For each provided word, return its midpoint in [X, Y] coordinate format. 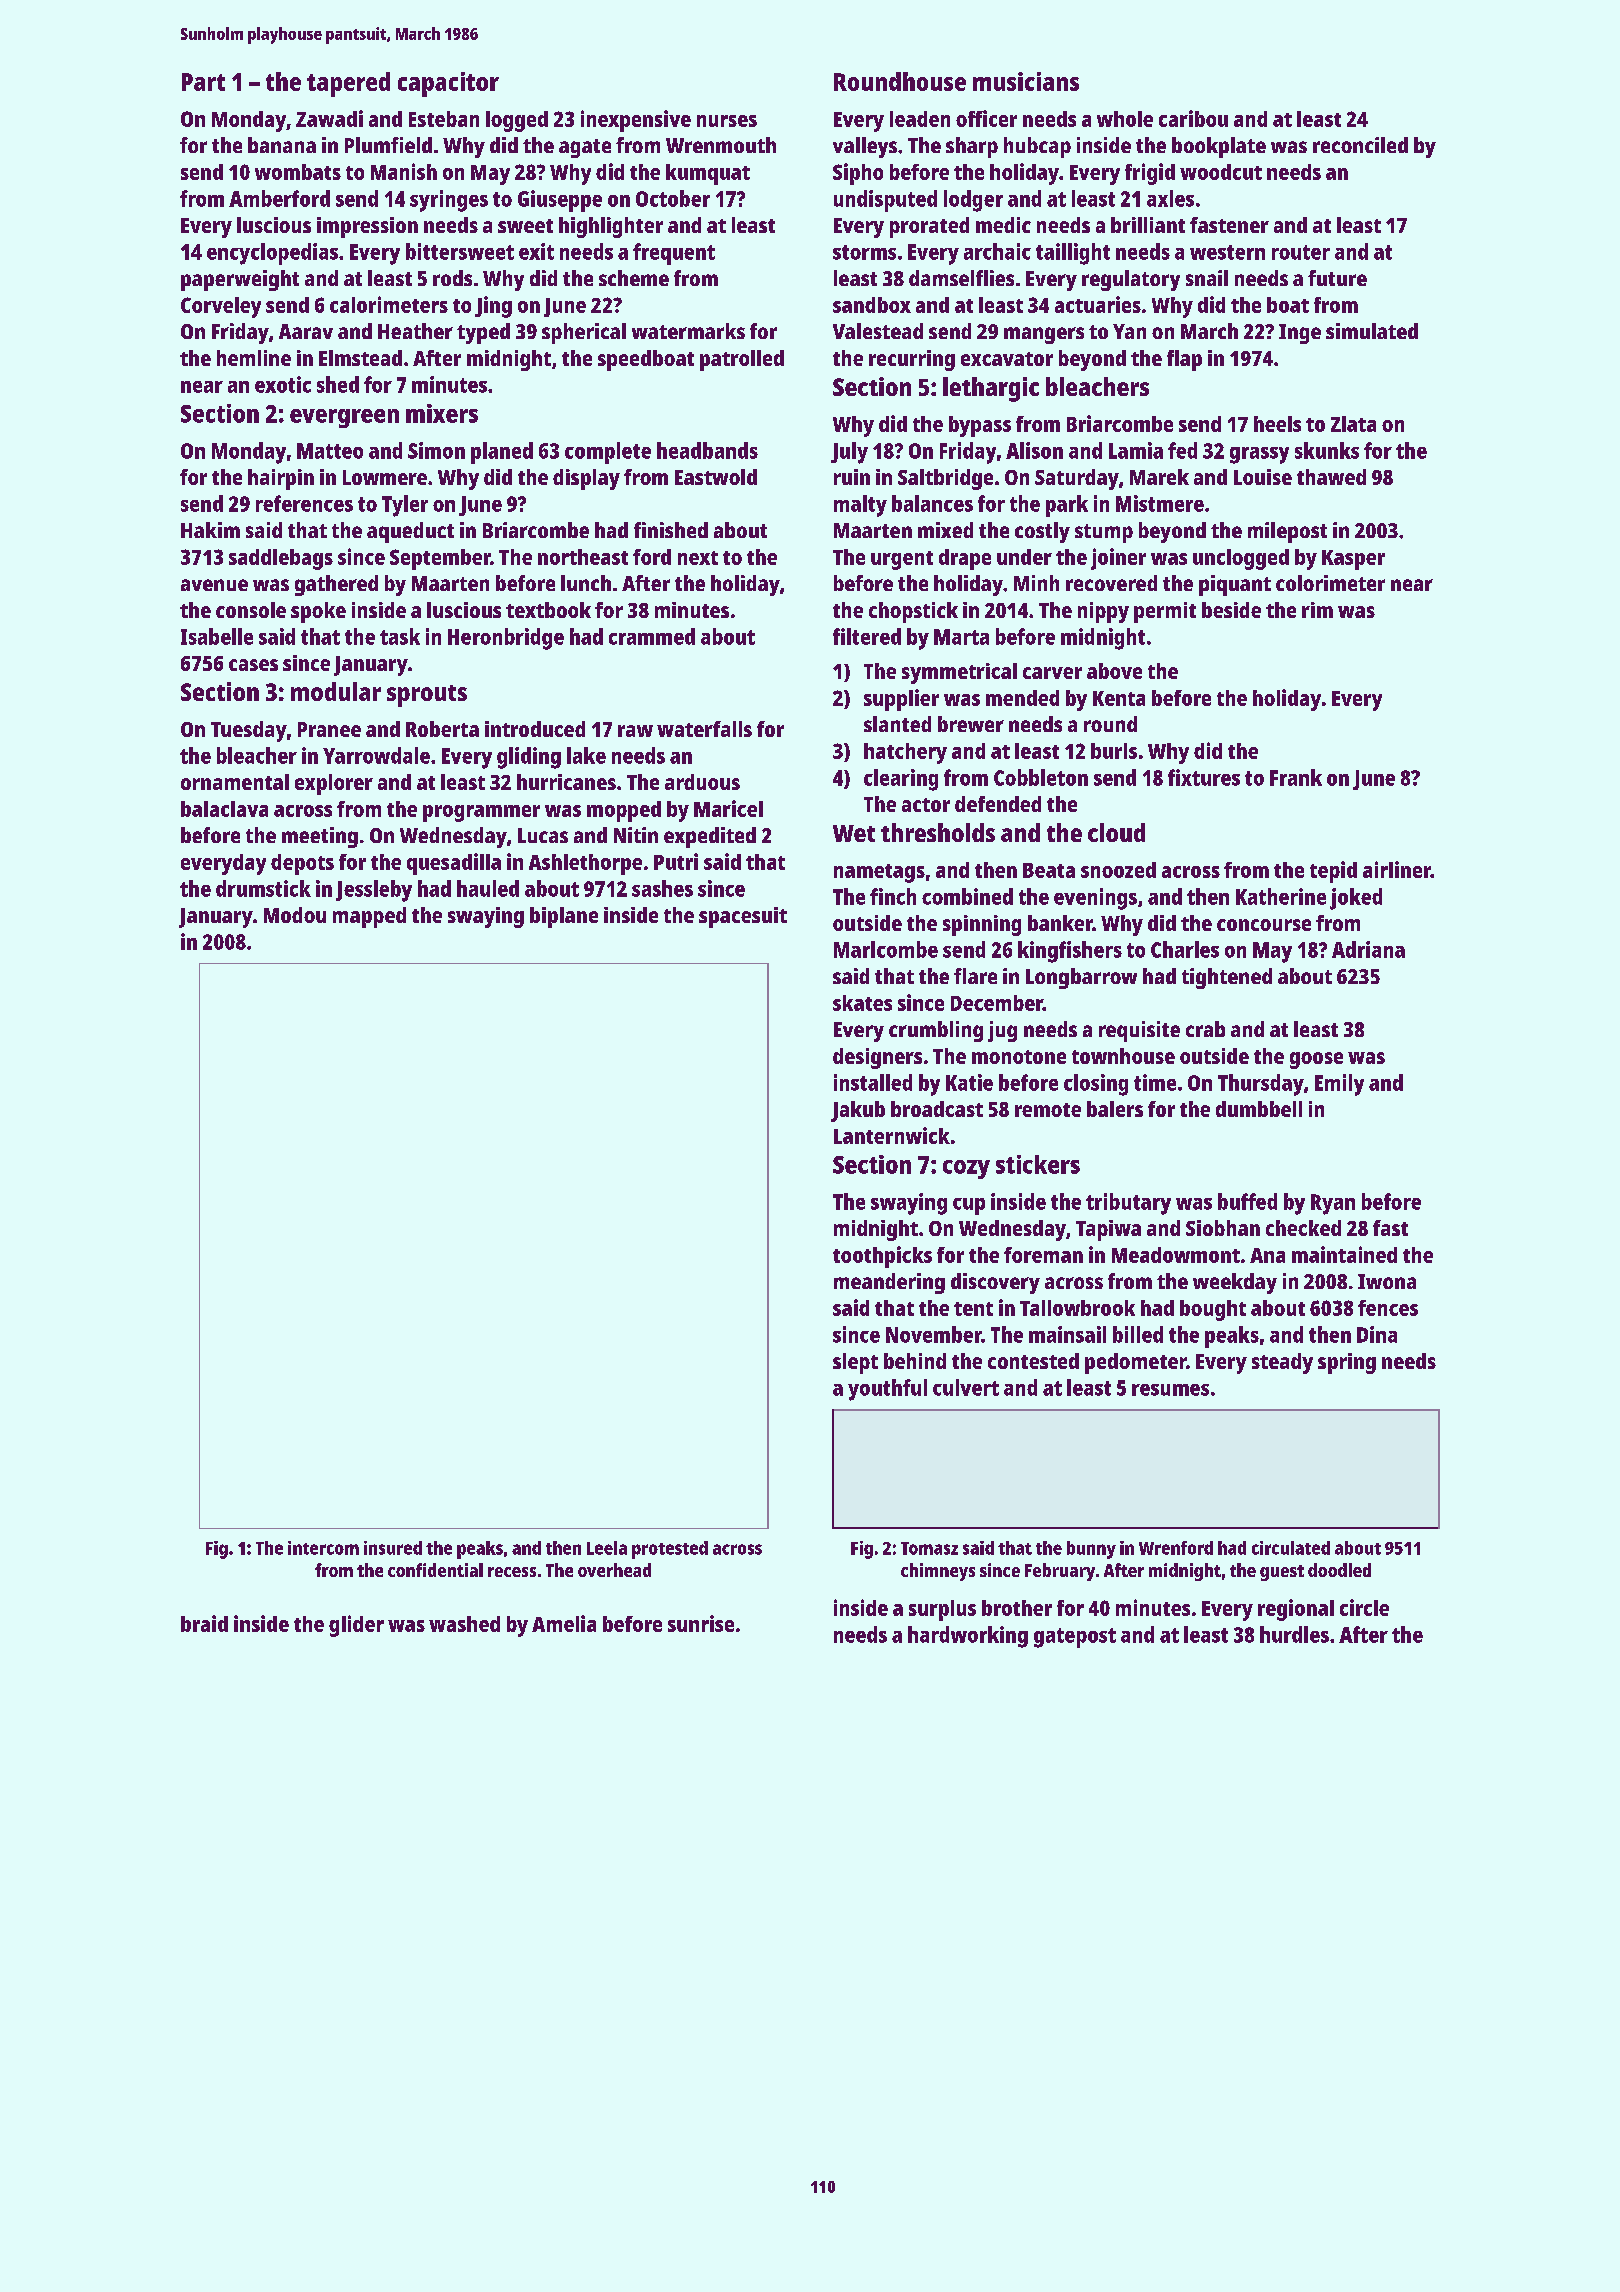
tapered [348, 84]
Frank [1296, 777]
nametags [879, 873]
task [400, 636]
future [1337, 278]
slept [855, 1363]
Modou [295, 915]
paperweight [240, 280]
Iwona [1387, 1281]
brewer [971, 724]
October [673, 198]
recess [512, 1572]
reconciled [1360, 145]
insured [393, 1548]
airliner [1397, 869]
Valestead [878, 331]
